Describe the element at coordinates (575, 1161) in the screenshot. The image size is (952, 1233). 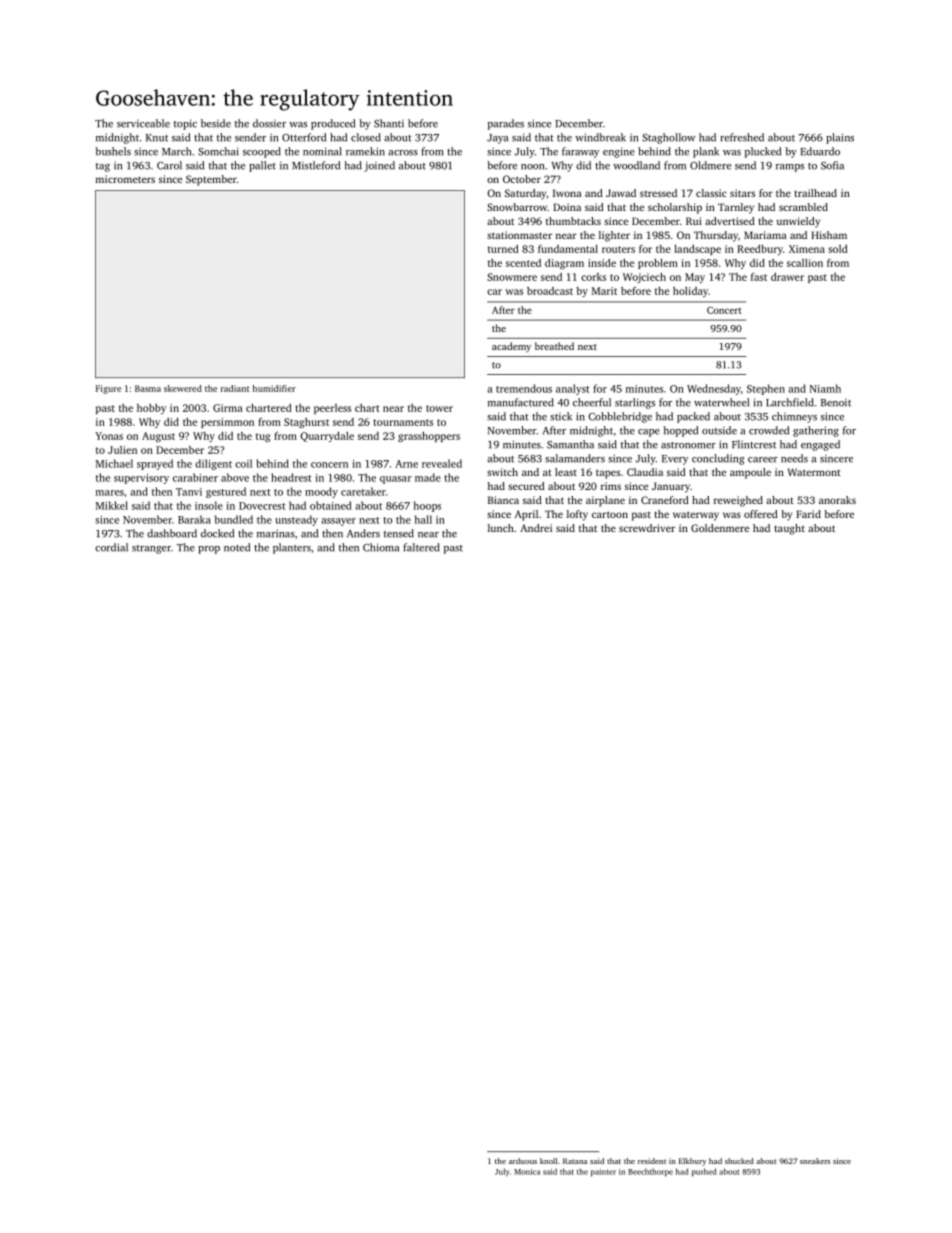
I see `Ratana` at that location.
